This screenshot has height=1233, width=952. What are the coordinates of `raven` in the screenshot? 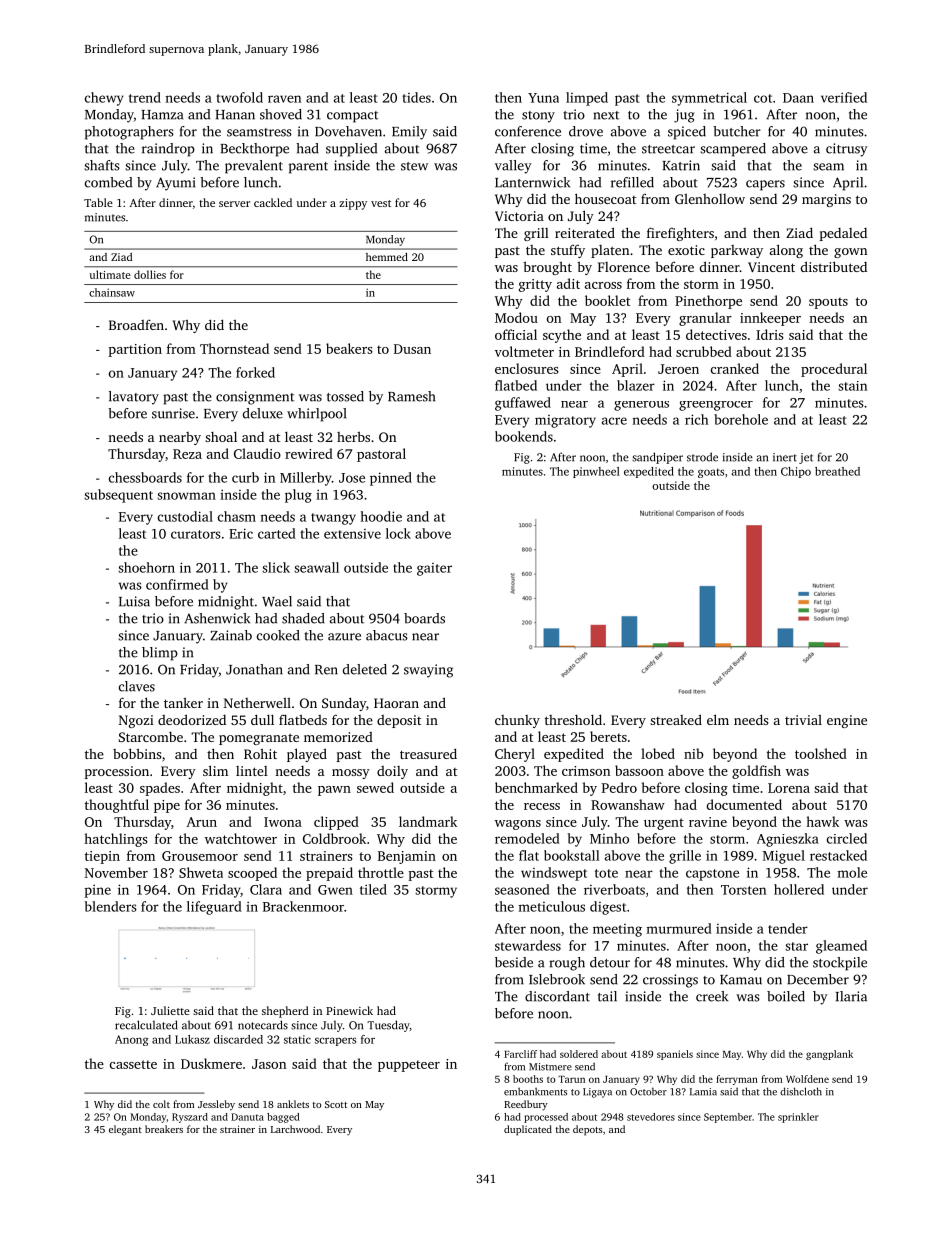 It's located at (284, 99).
